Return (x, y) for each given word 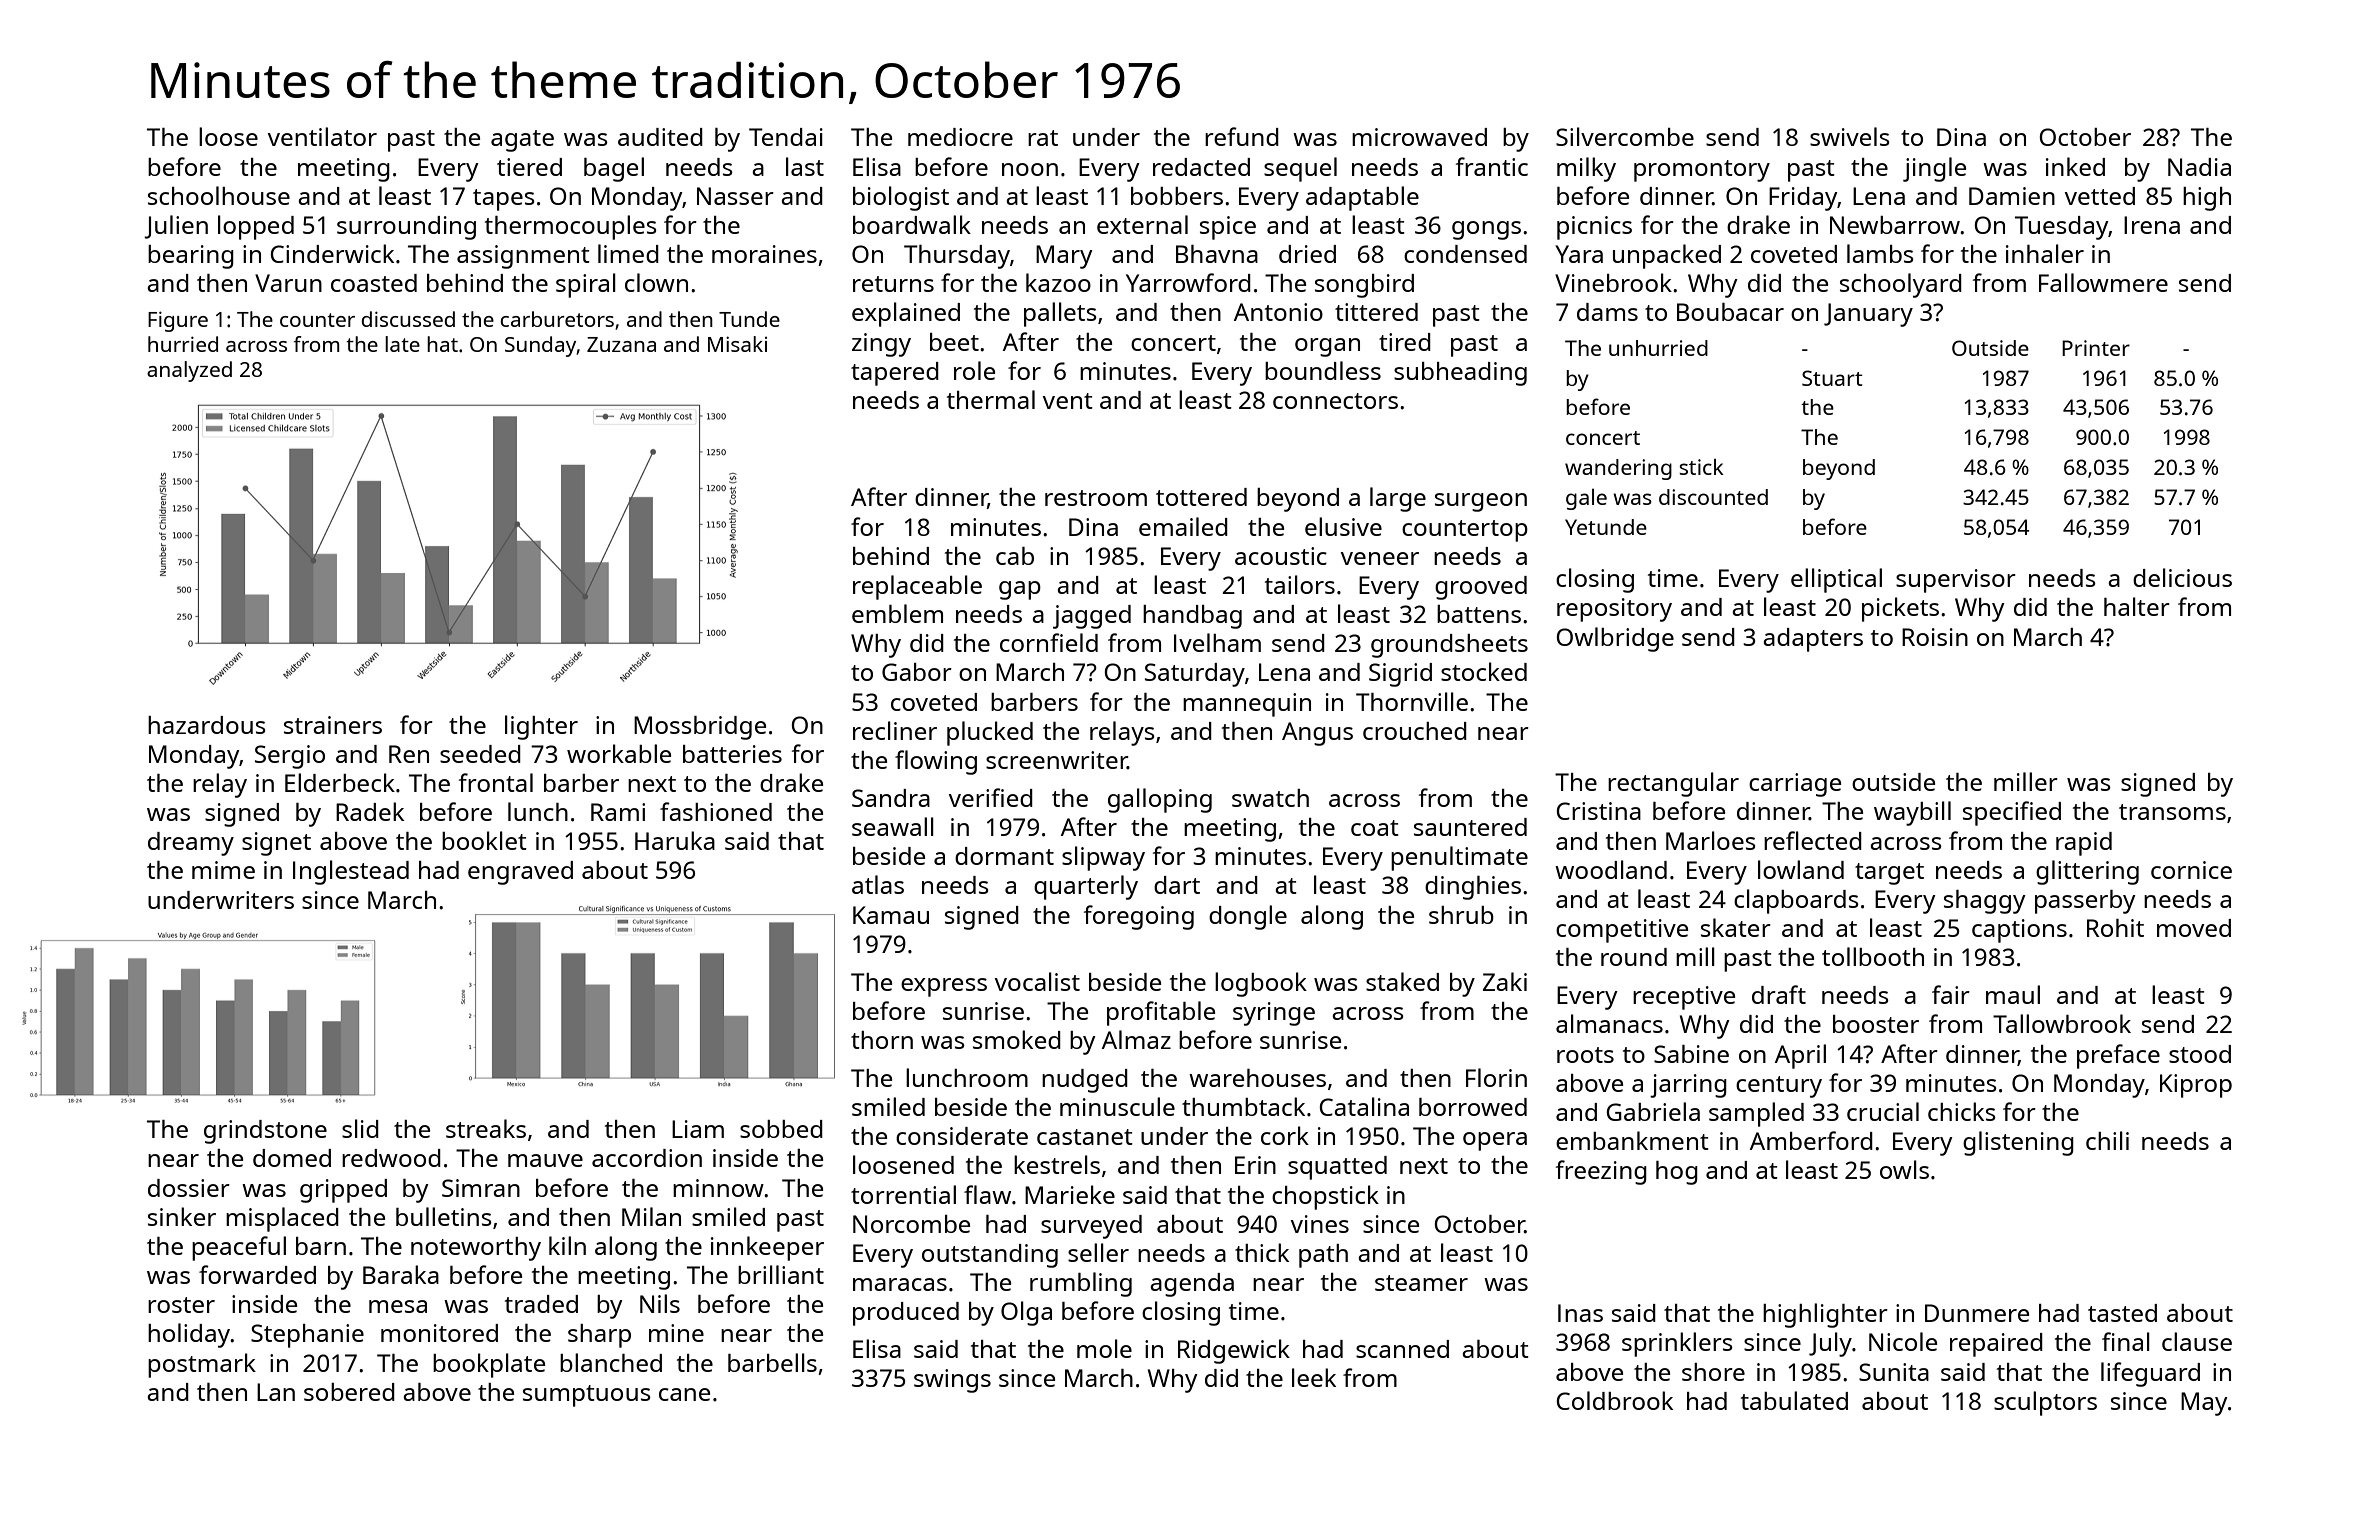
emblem (897, 613)
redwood (391, 1158)
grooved (1481, 588)
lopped (256, 227)
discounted (1713, 497)
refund (1242, 136)
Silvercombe (1625, 136)
